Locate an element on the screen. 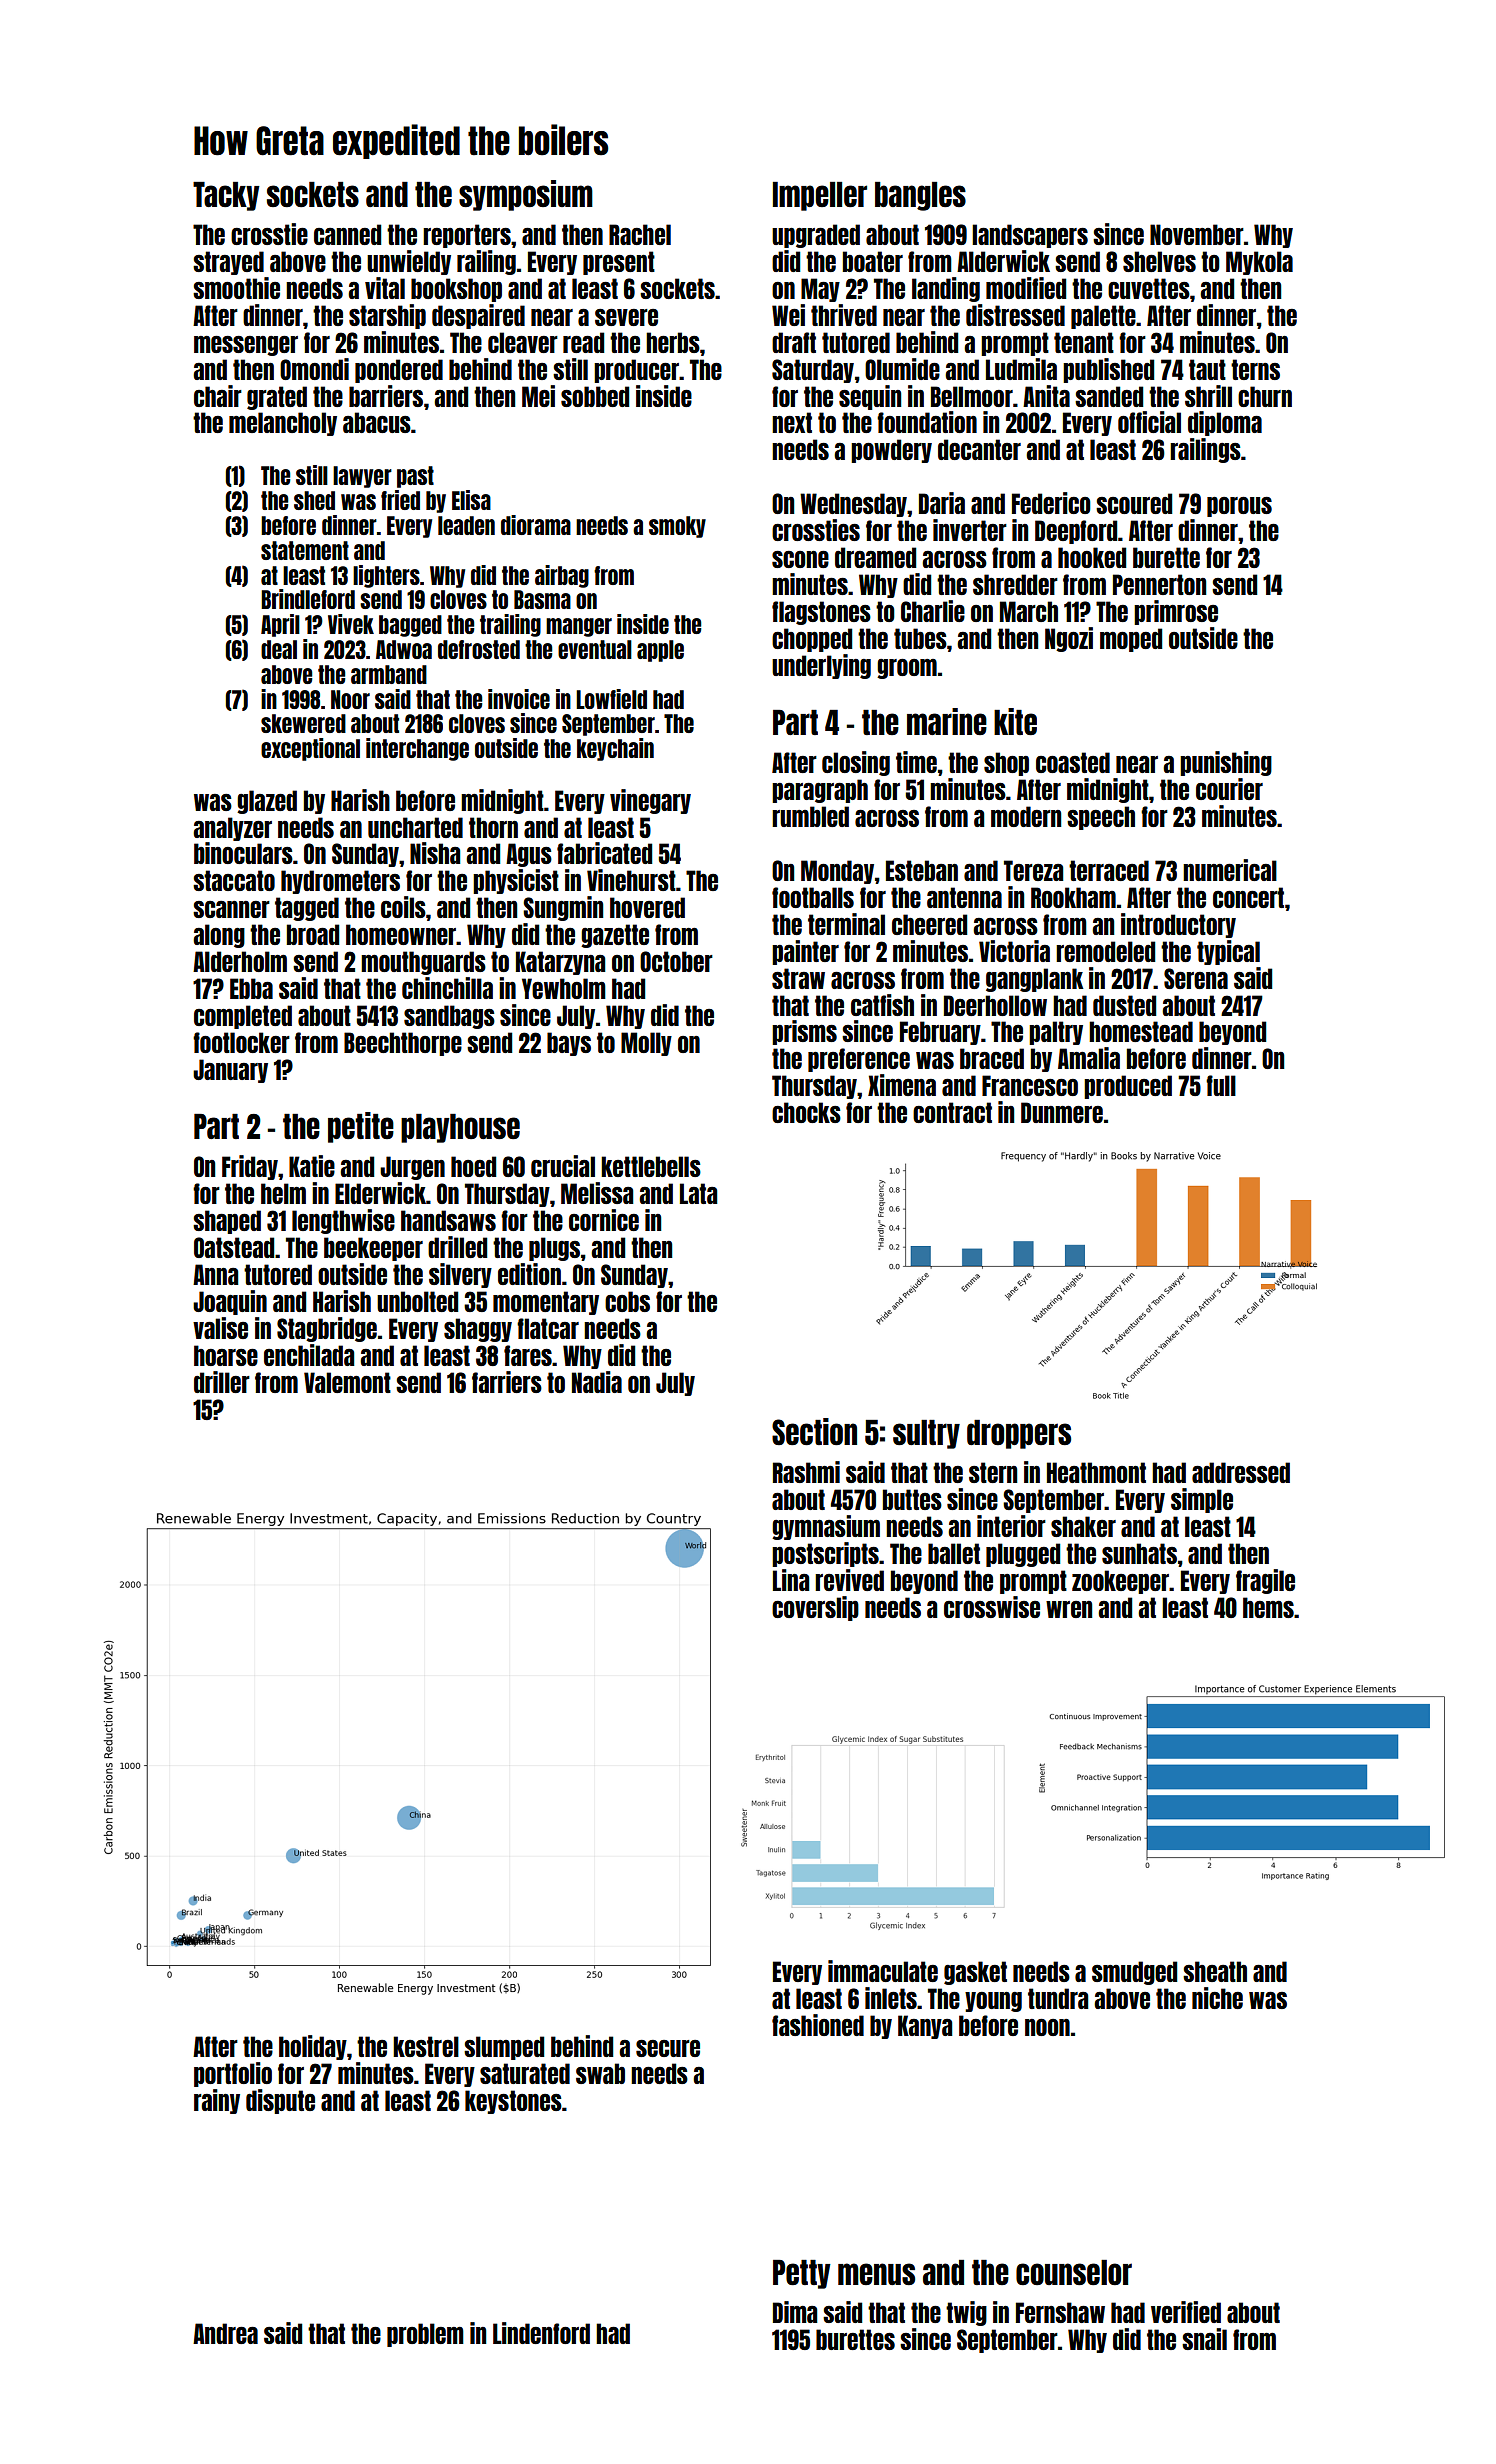 The height and width of the screenshot is (2464, 1496). twig is located at coordinates (966, 2313).
